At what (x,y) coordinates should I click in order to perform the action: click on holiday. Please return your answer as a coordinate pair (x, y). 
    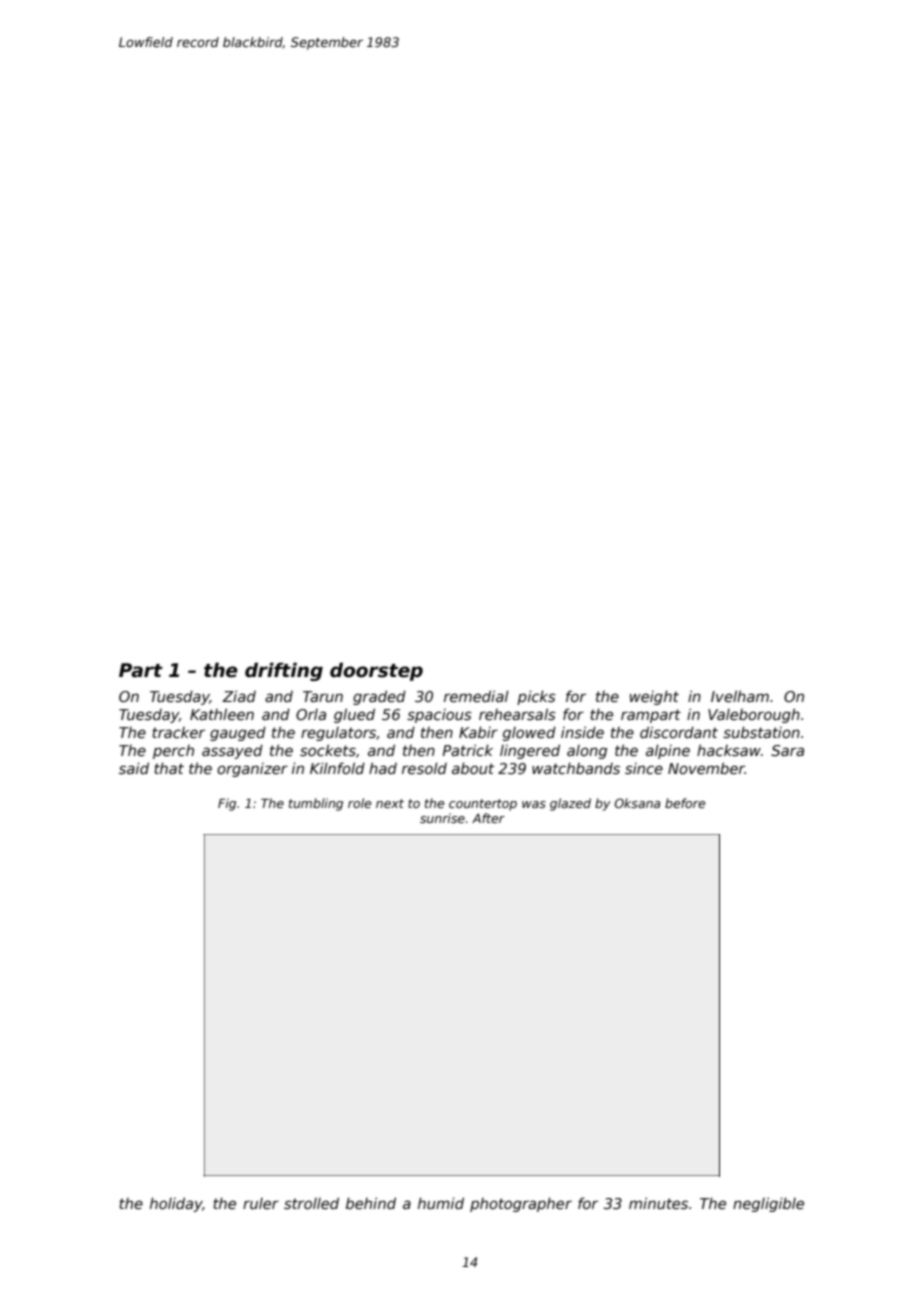
    Looking at the image, I should click on (176, 1204).
